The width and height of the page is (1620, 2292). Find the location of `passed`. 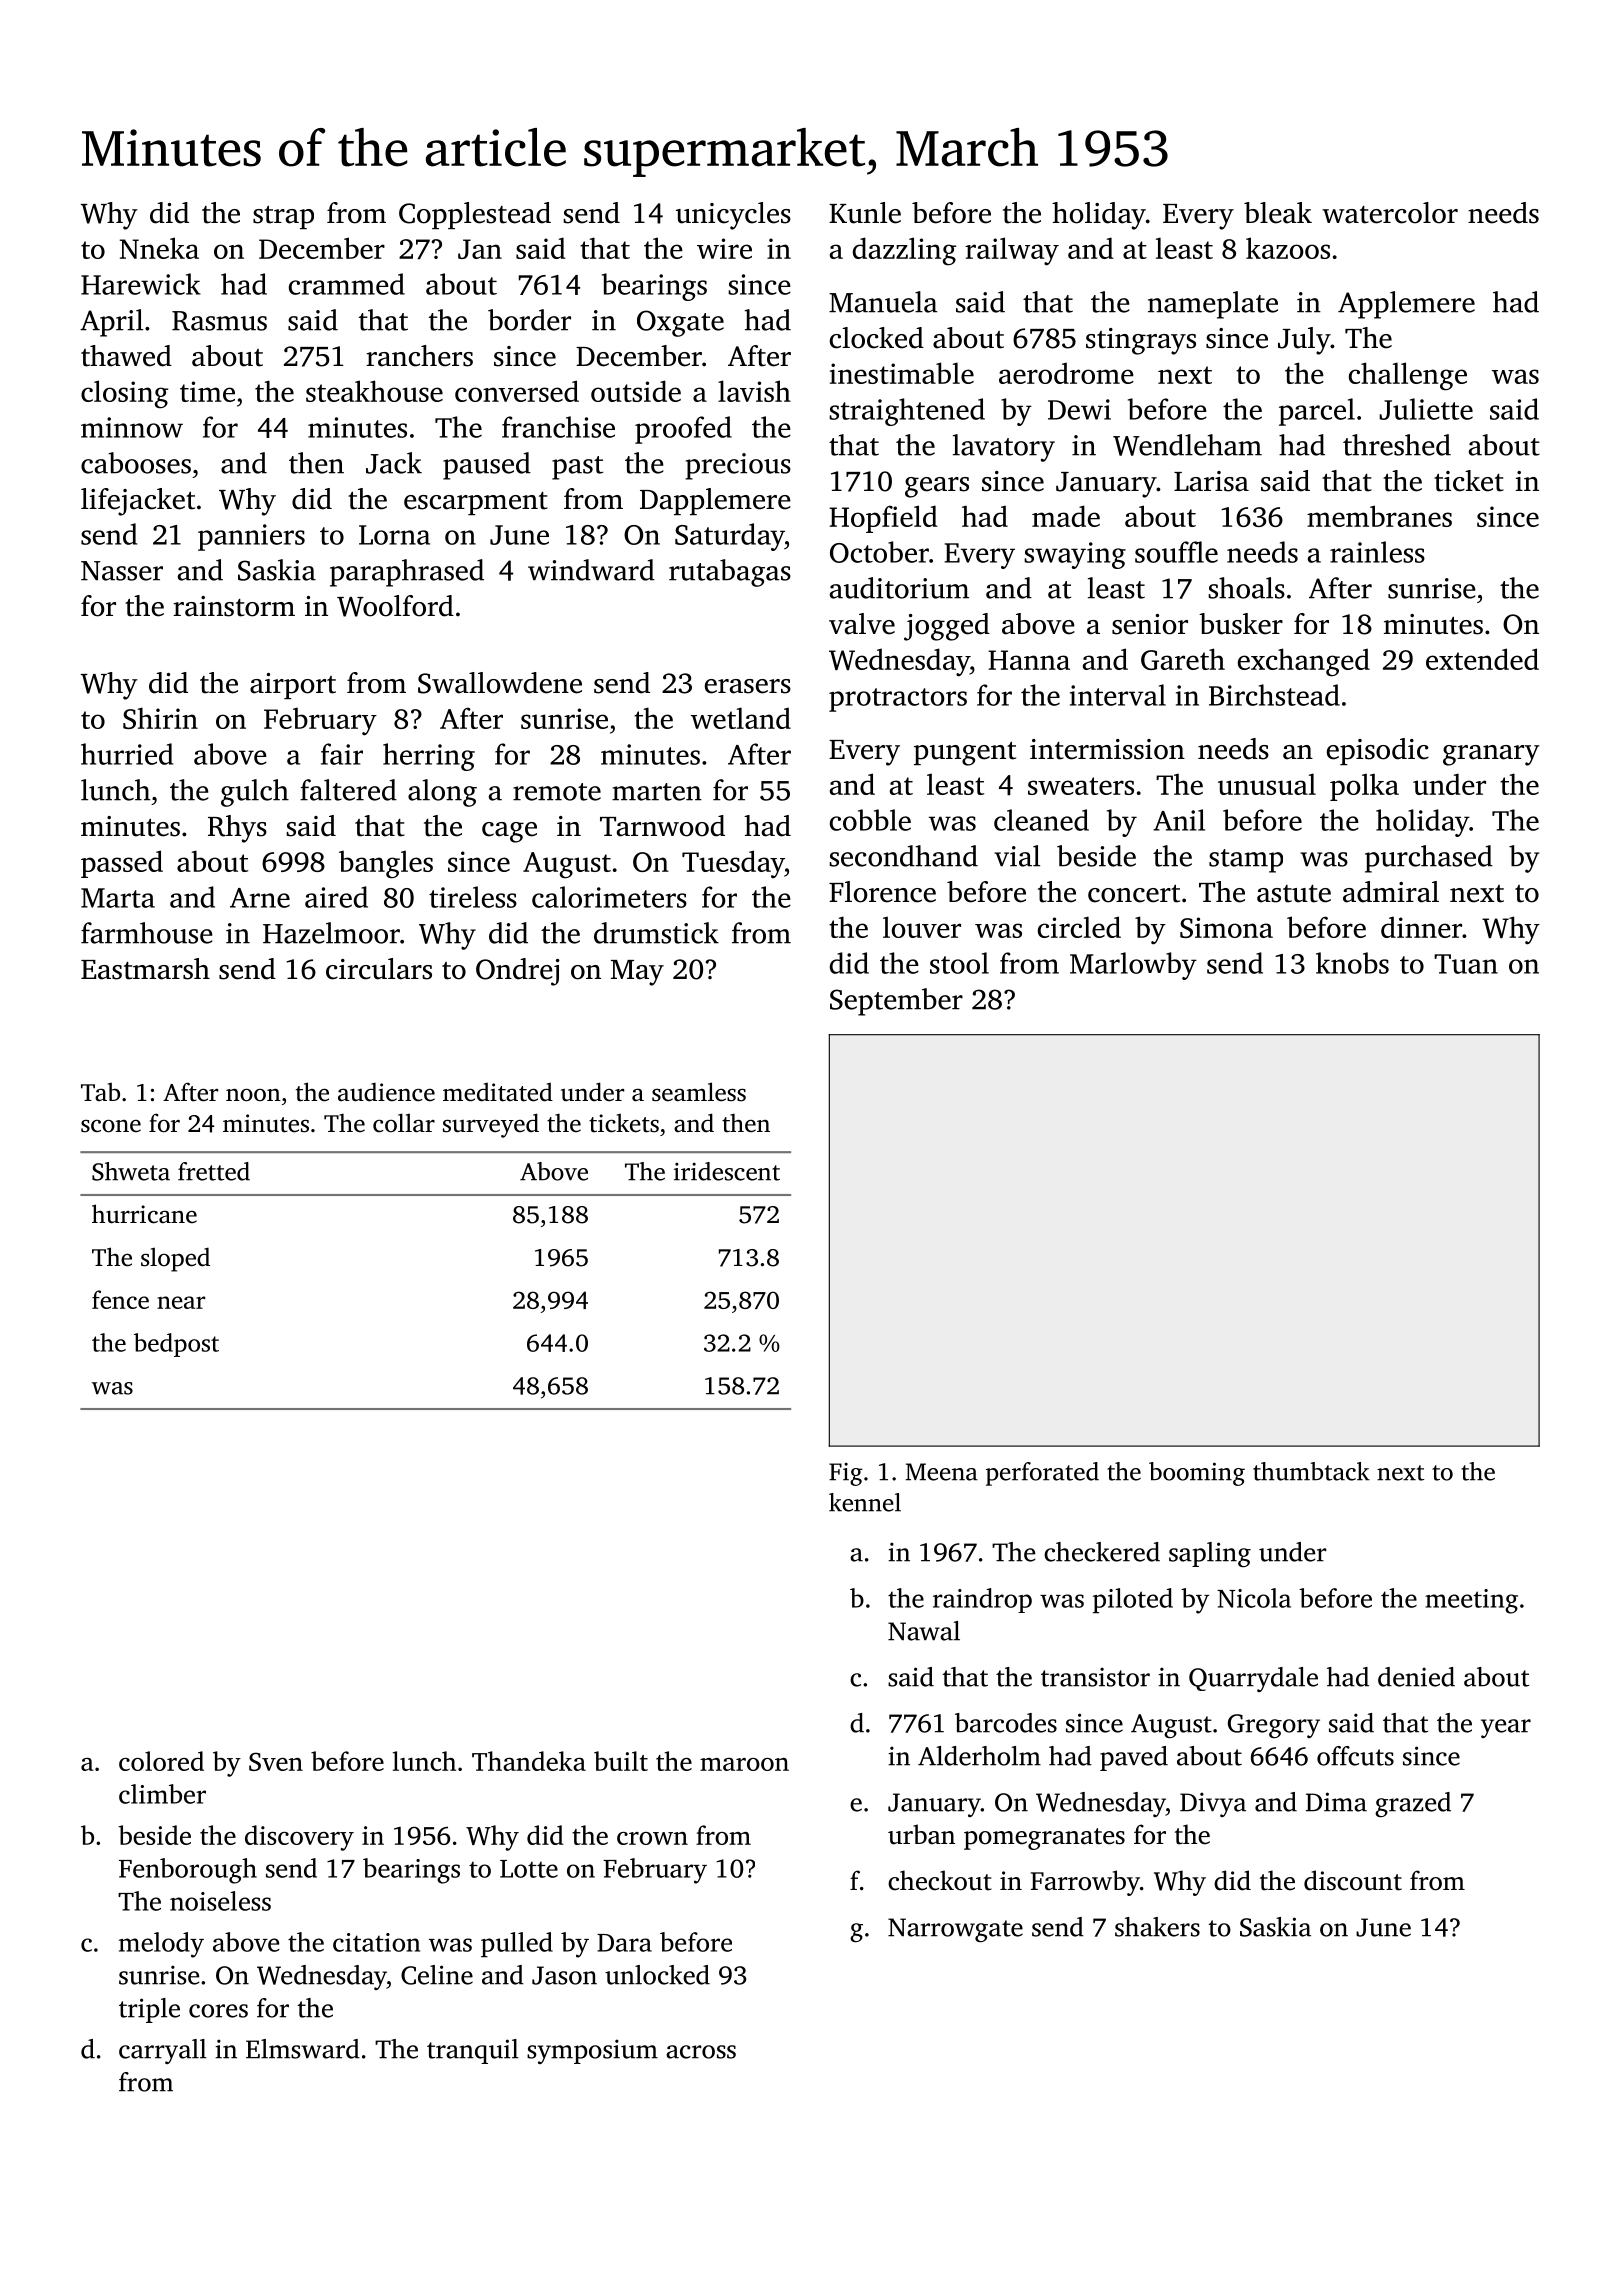

passed is located at coordinates (122, 864).
